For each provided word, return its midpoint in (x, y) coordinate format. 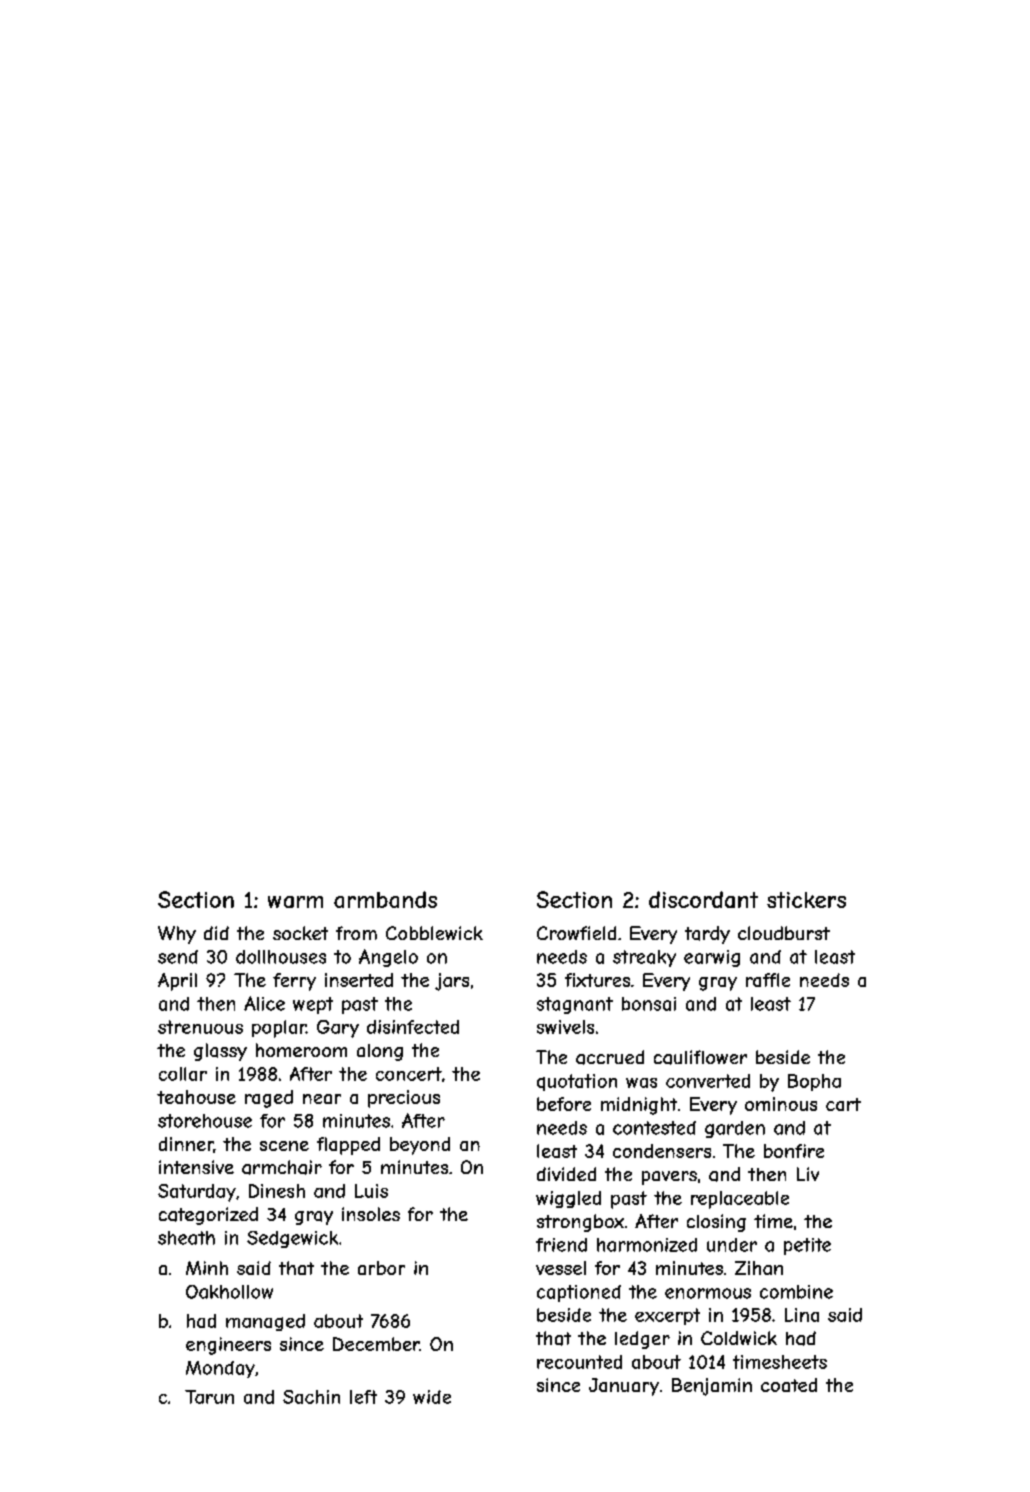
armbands (385, 899)
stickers (806, 900)
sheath (186, 1238)
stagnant (575, 1005)
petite (807, 1246)
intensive (196, 1167)
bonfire (794, 1151)
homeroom (301, 1050)
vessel (561, 1268)
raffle (768, 980)
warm (295, 902)
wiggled (568, 1199)
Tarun (209, 1397)
